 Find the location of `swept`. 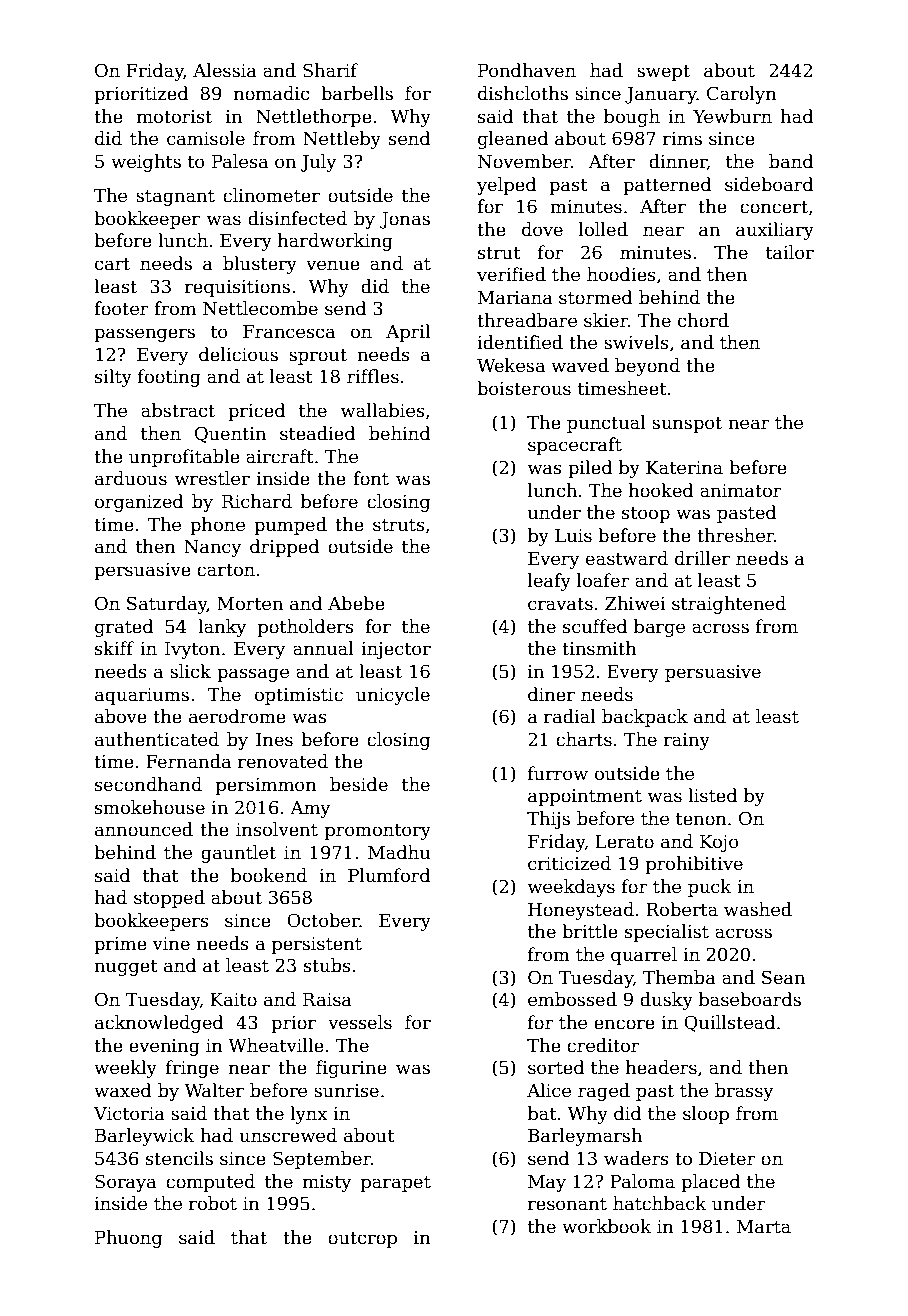

swept is located at coordinates (663, 73).
